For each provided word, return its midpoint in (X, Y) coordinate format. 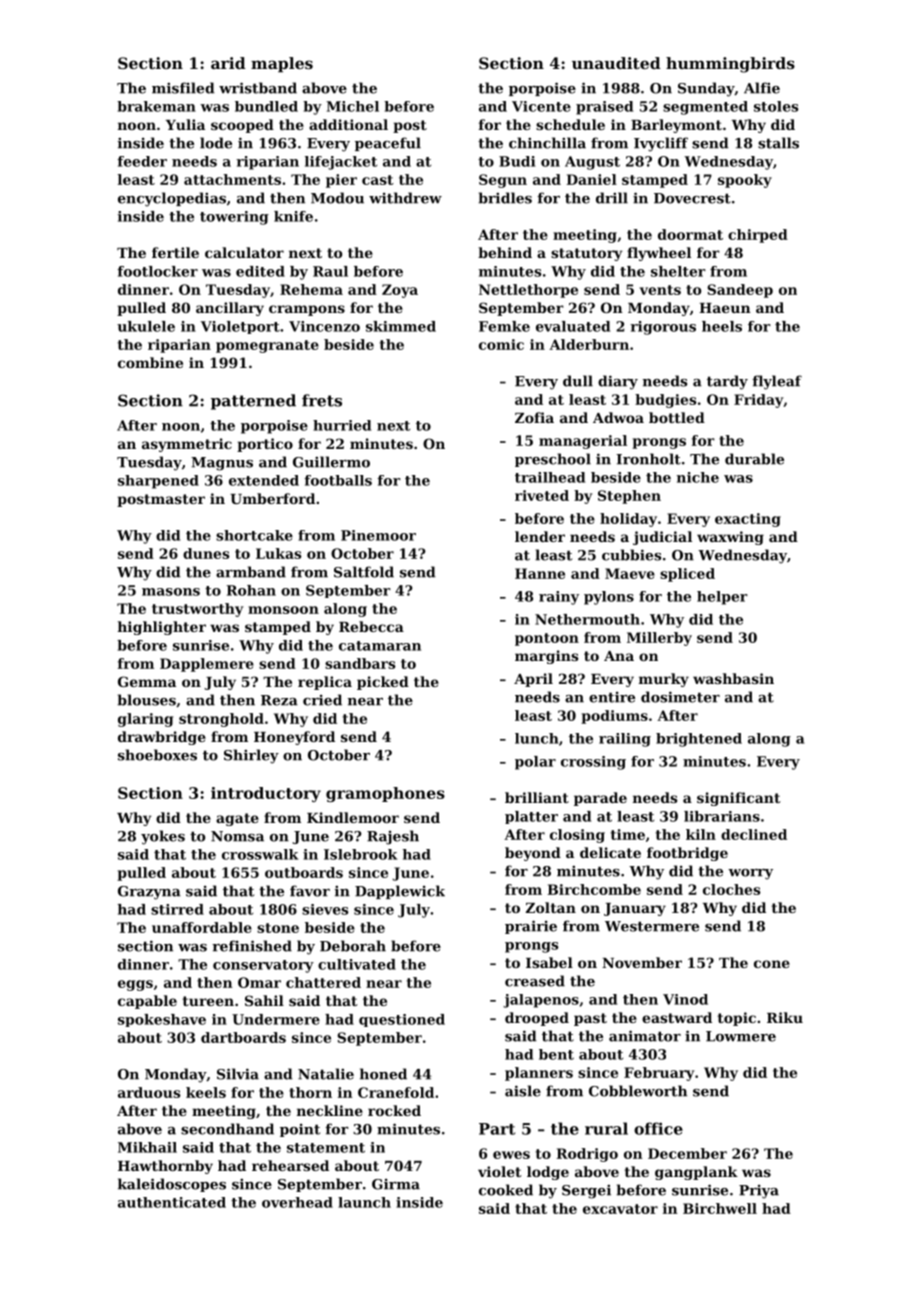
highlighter (162, 628)
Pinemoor (378, 535)
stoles (776, 106)
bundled (266, 106)
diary (618, 382)
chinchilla (547, 143)
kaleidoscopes (172, 1185)
